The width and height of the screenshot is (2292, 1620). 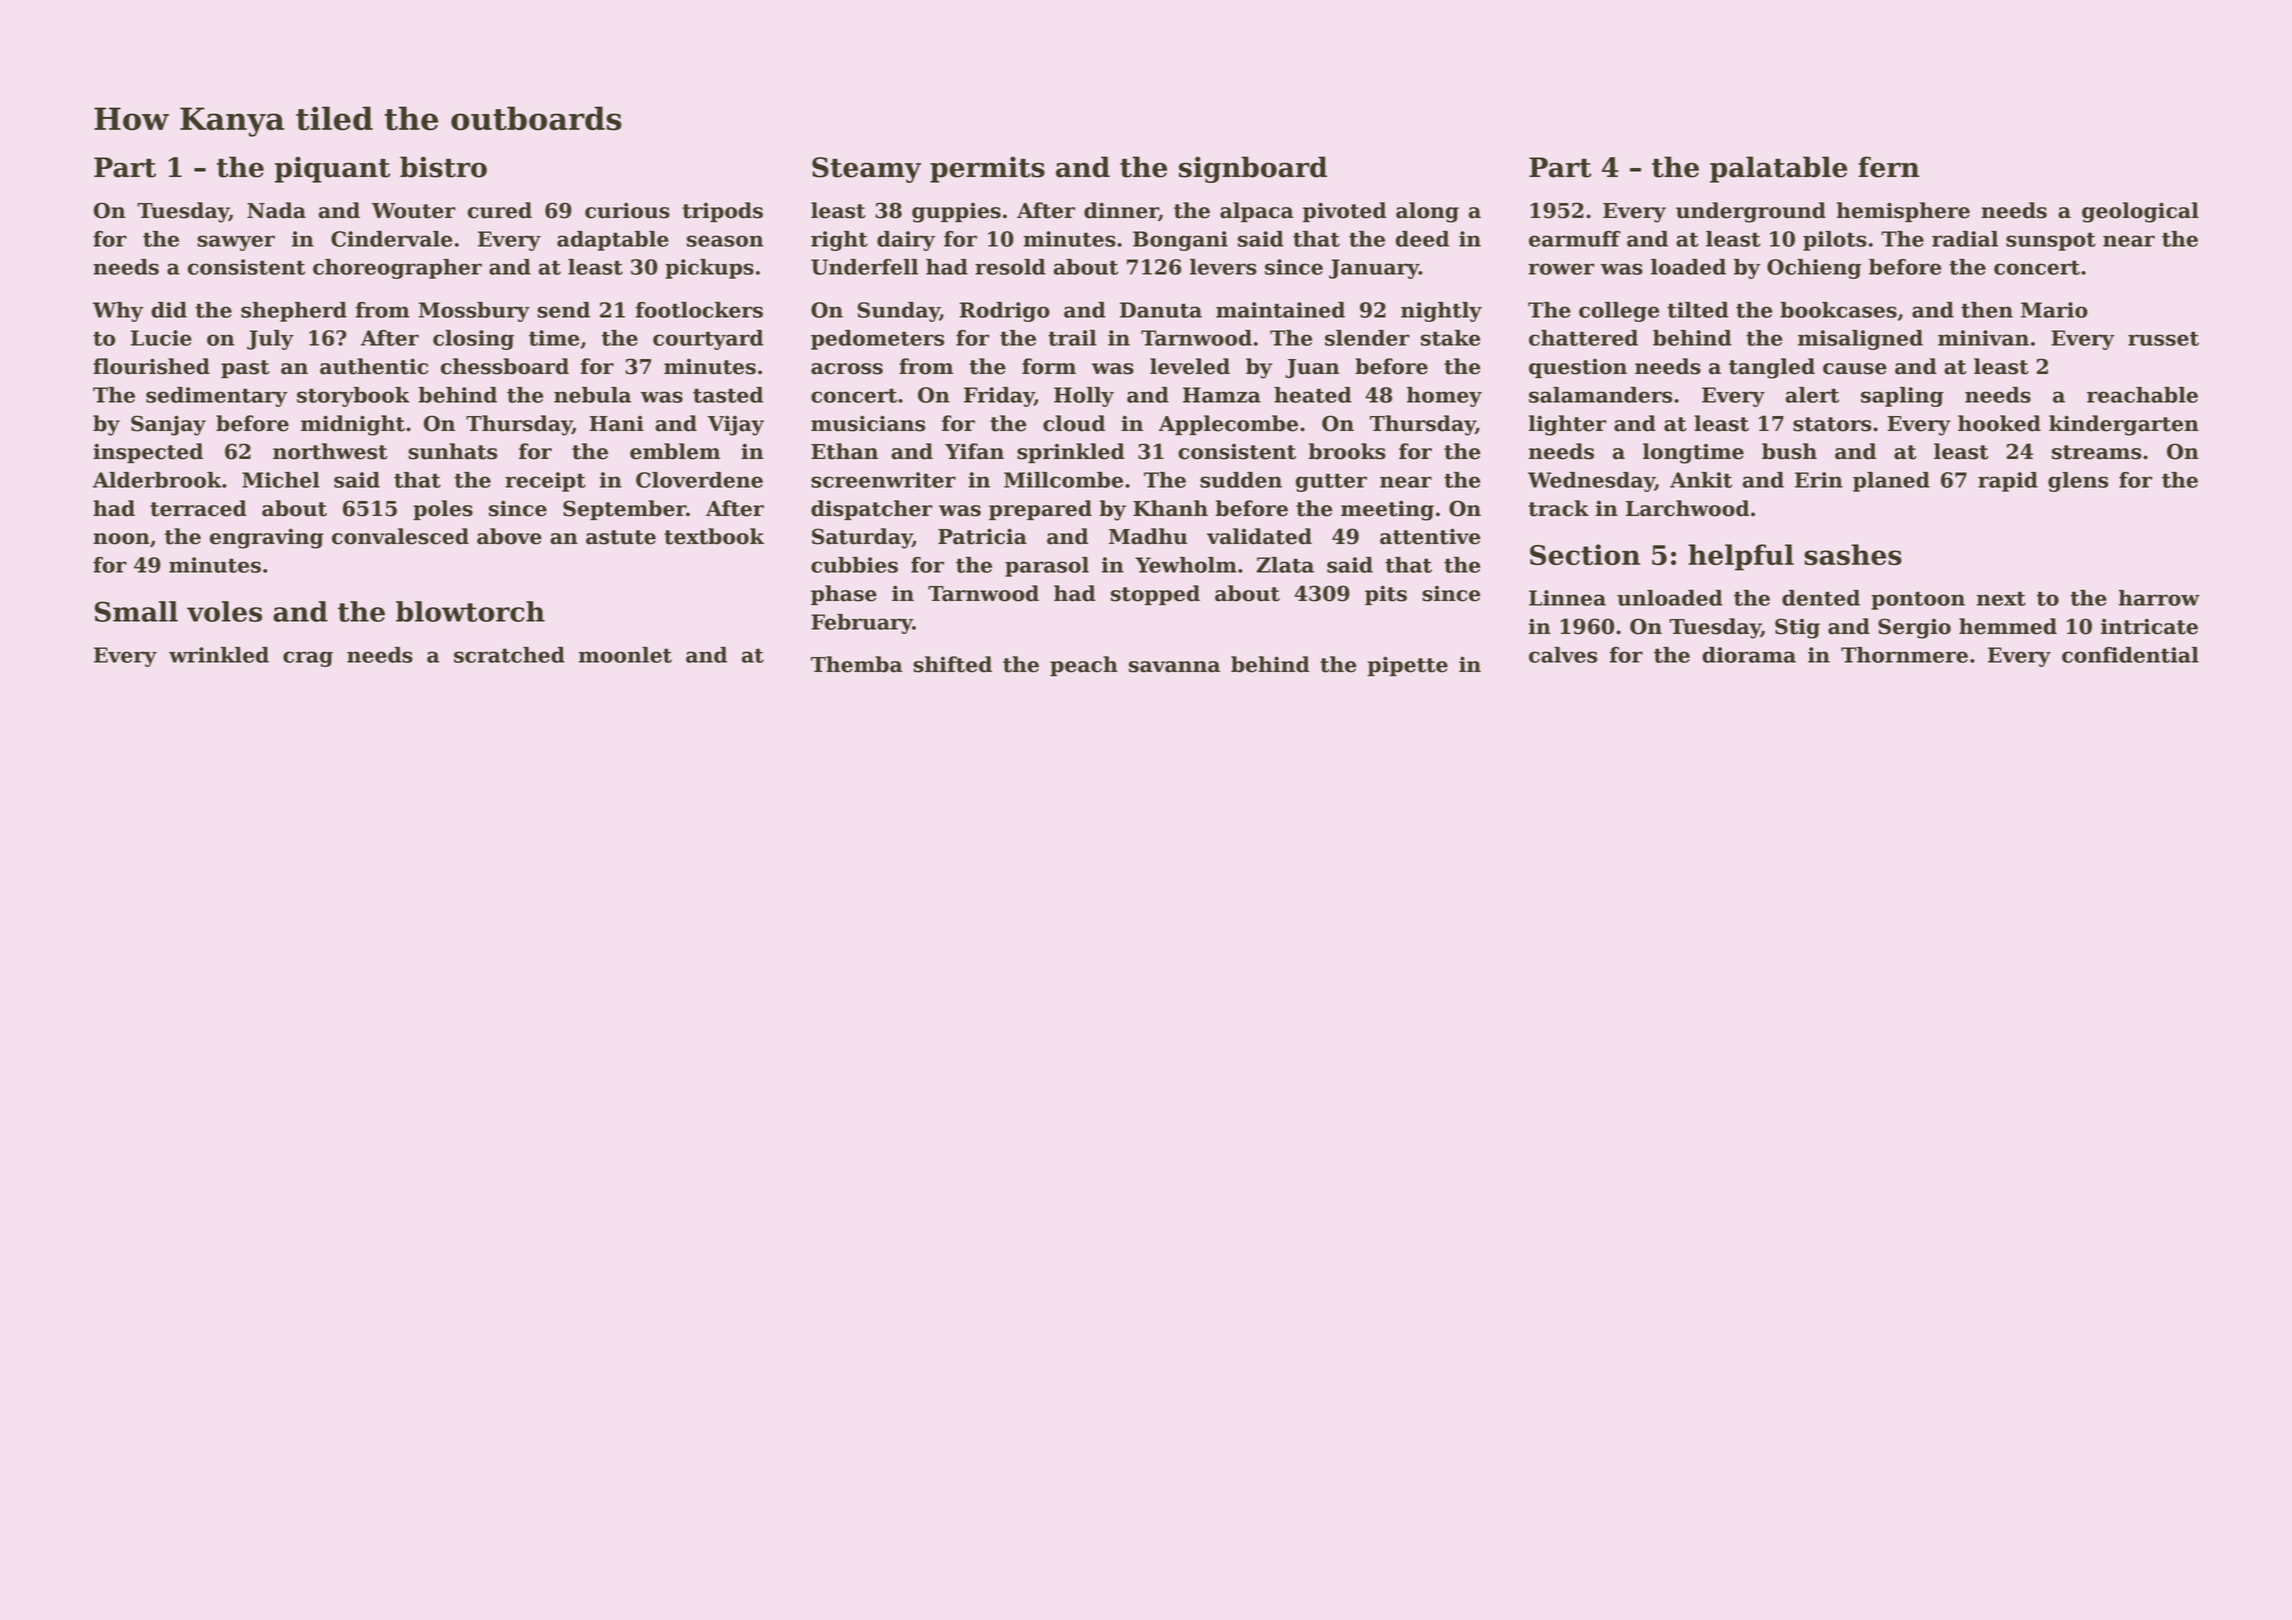 What do you see at coordinates (1698, 310) in the screenshot?
I see `tilted` at bounding box center [1698, 310].
